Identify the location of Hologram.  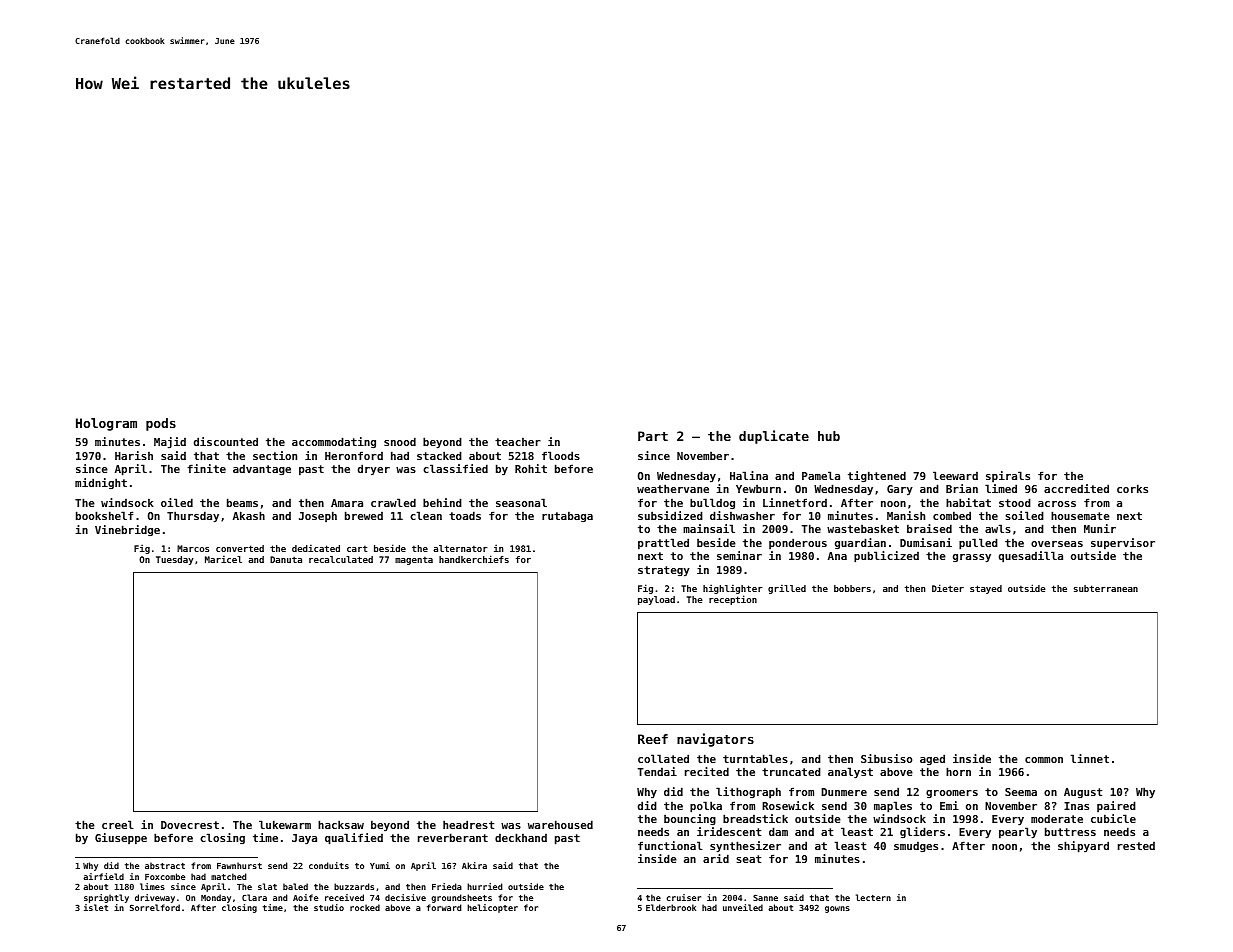
(106, 424).
